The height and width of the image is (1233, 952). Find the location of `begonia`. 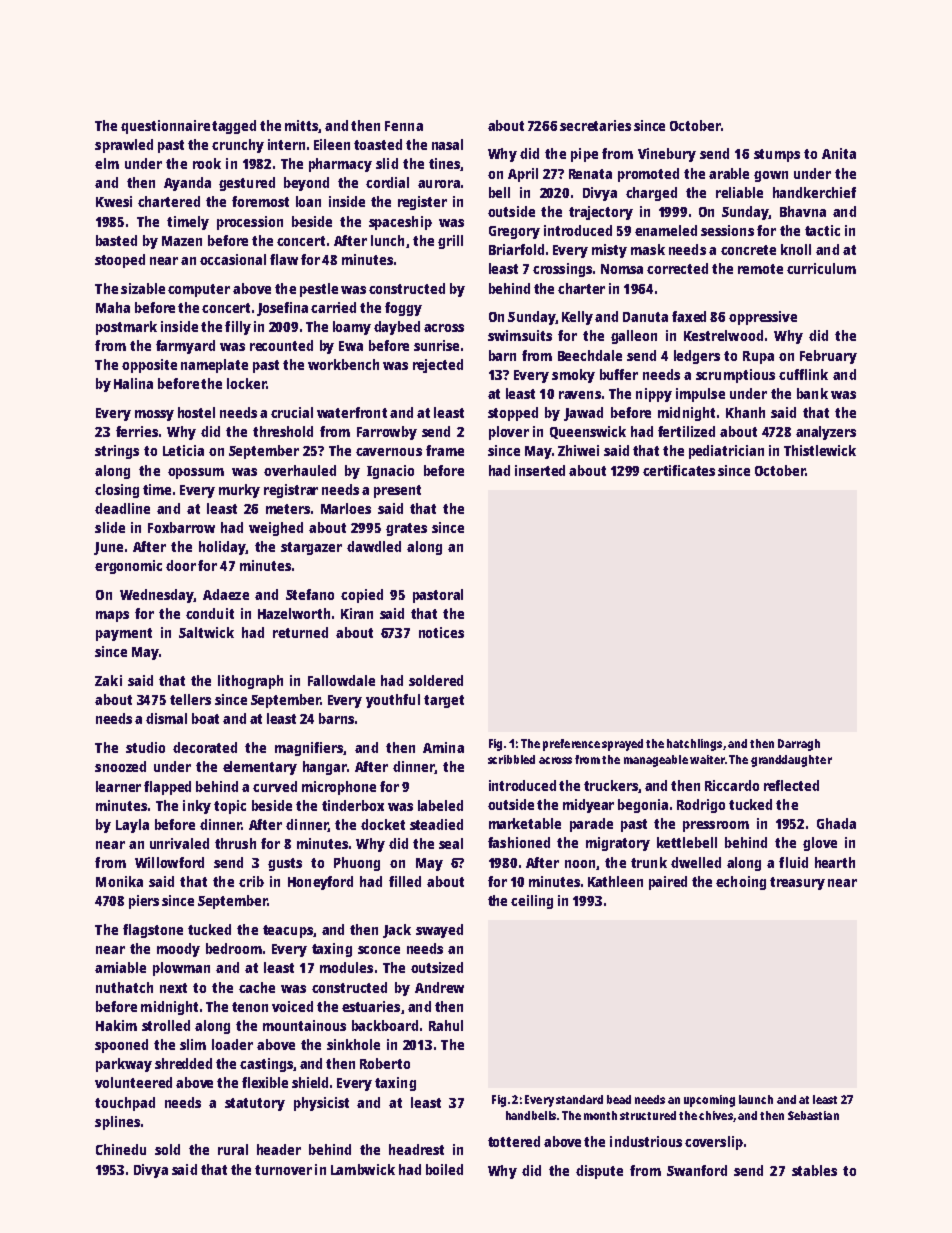

begonia is located at coordinates (643, 806).
